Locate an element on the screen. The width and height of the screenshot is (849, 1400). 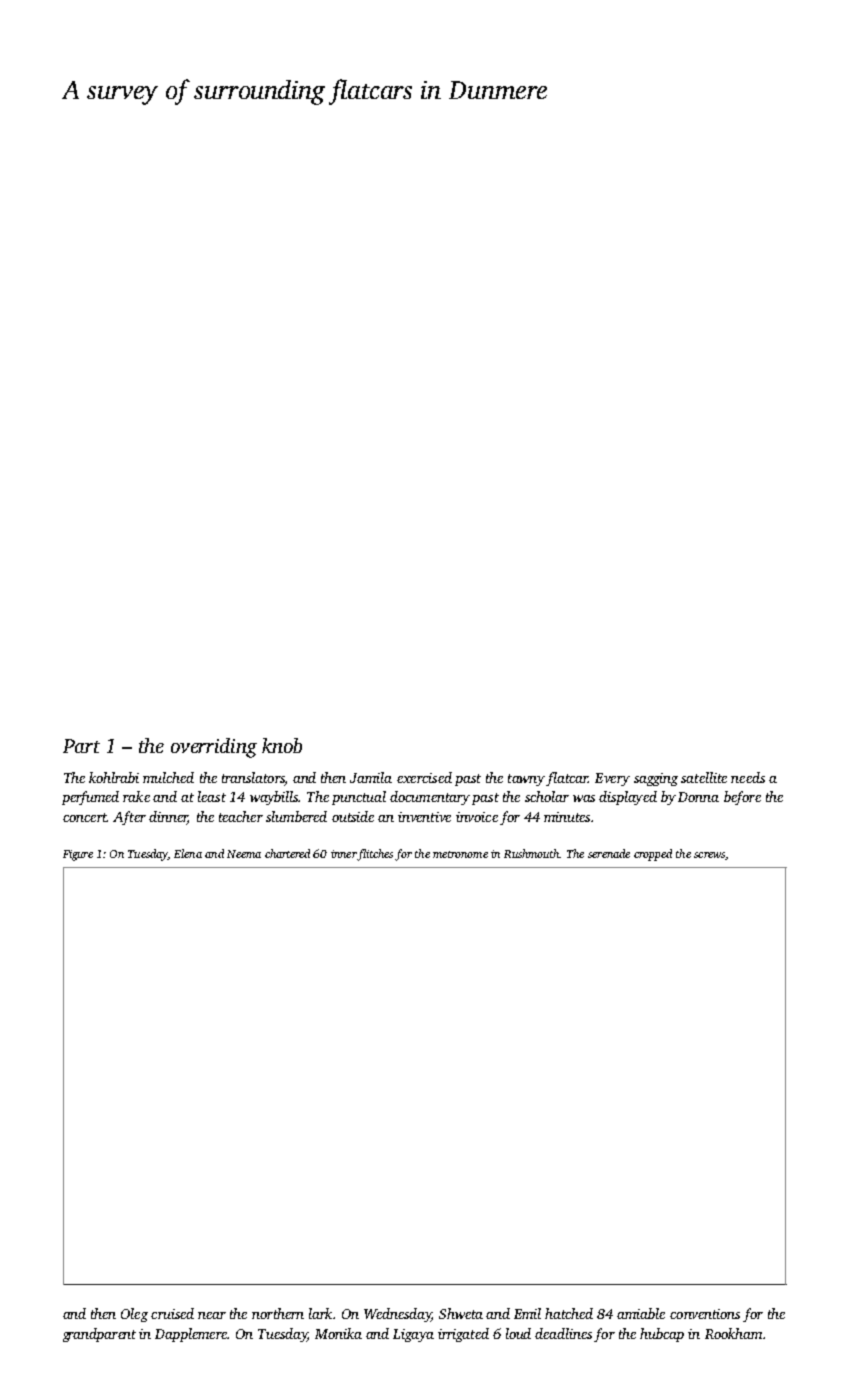
Wednesday is located at coordinates (397, 1315).
